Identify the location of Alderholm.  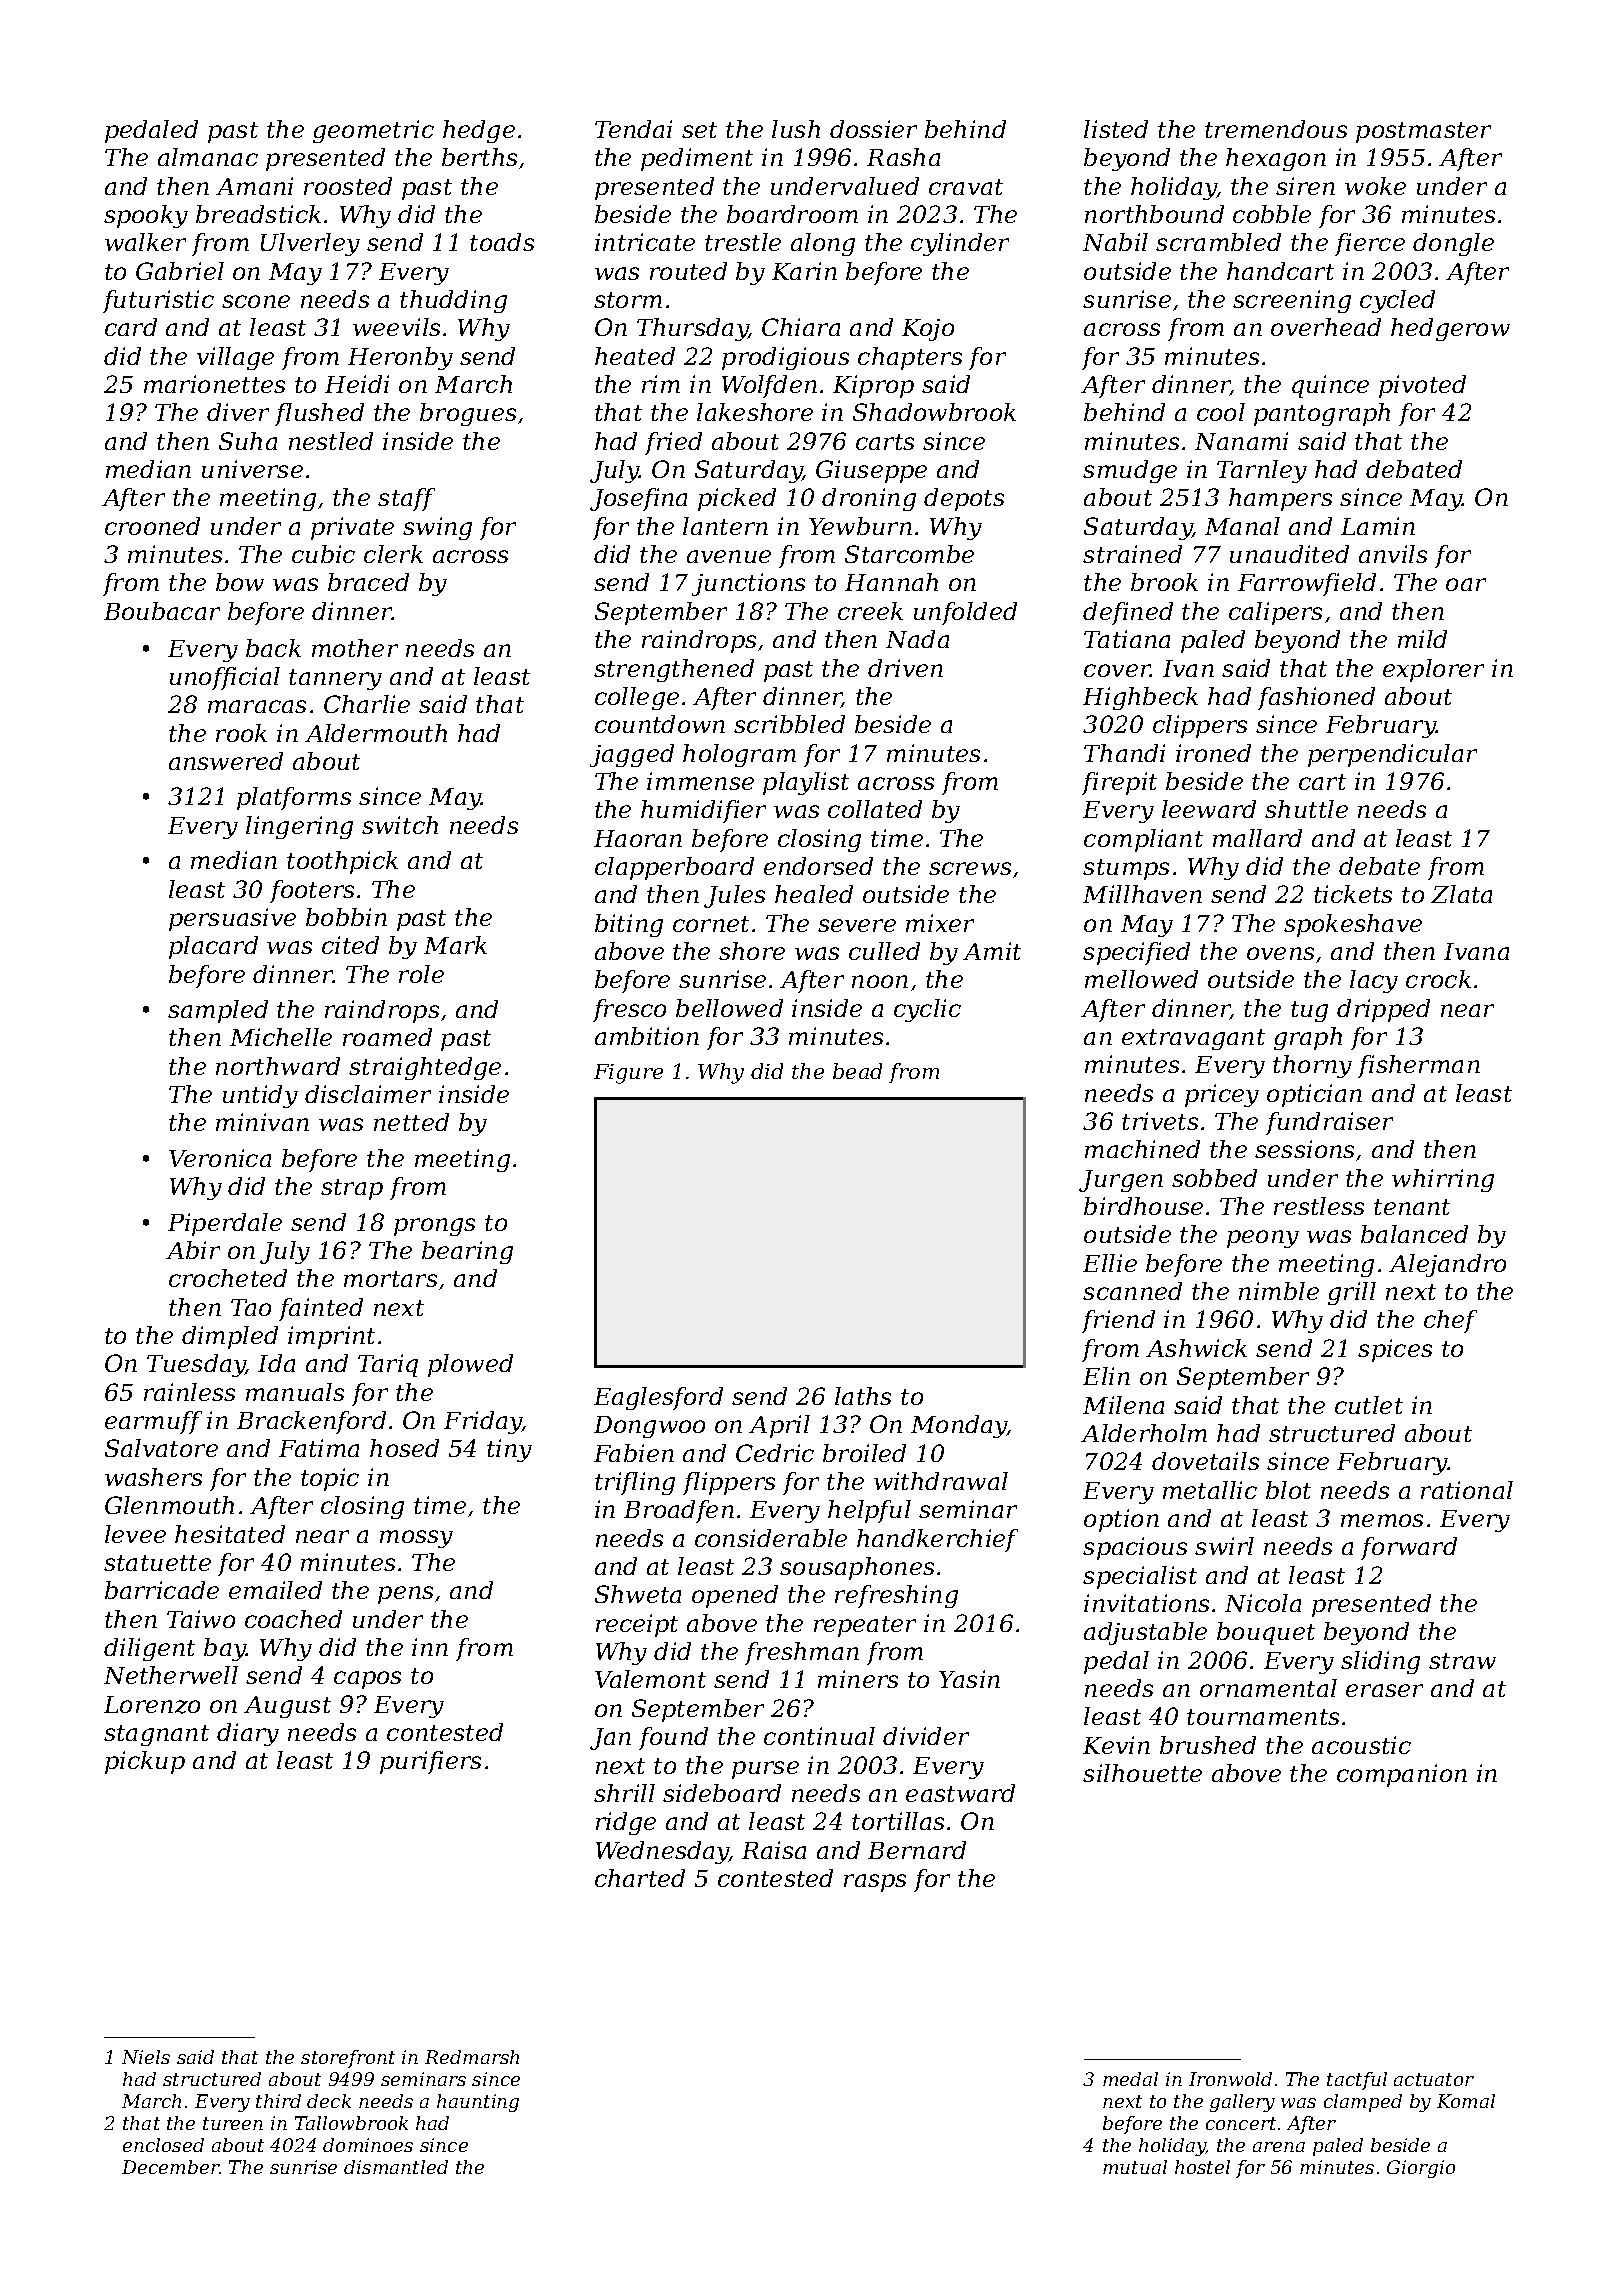
(1144, 1433).
